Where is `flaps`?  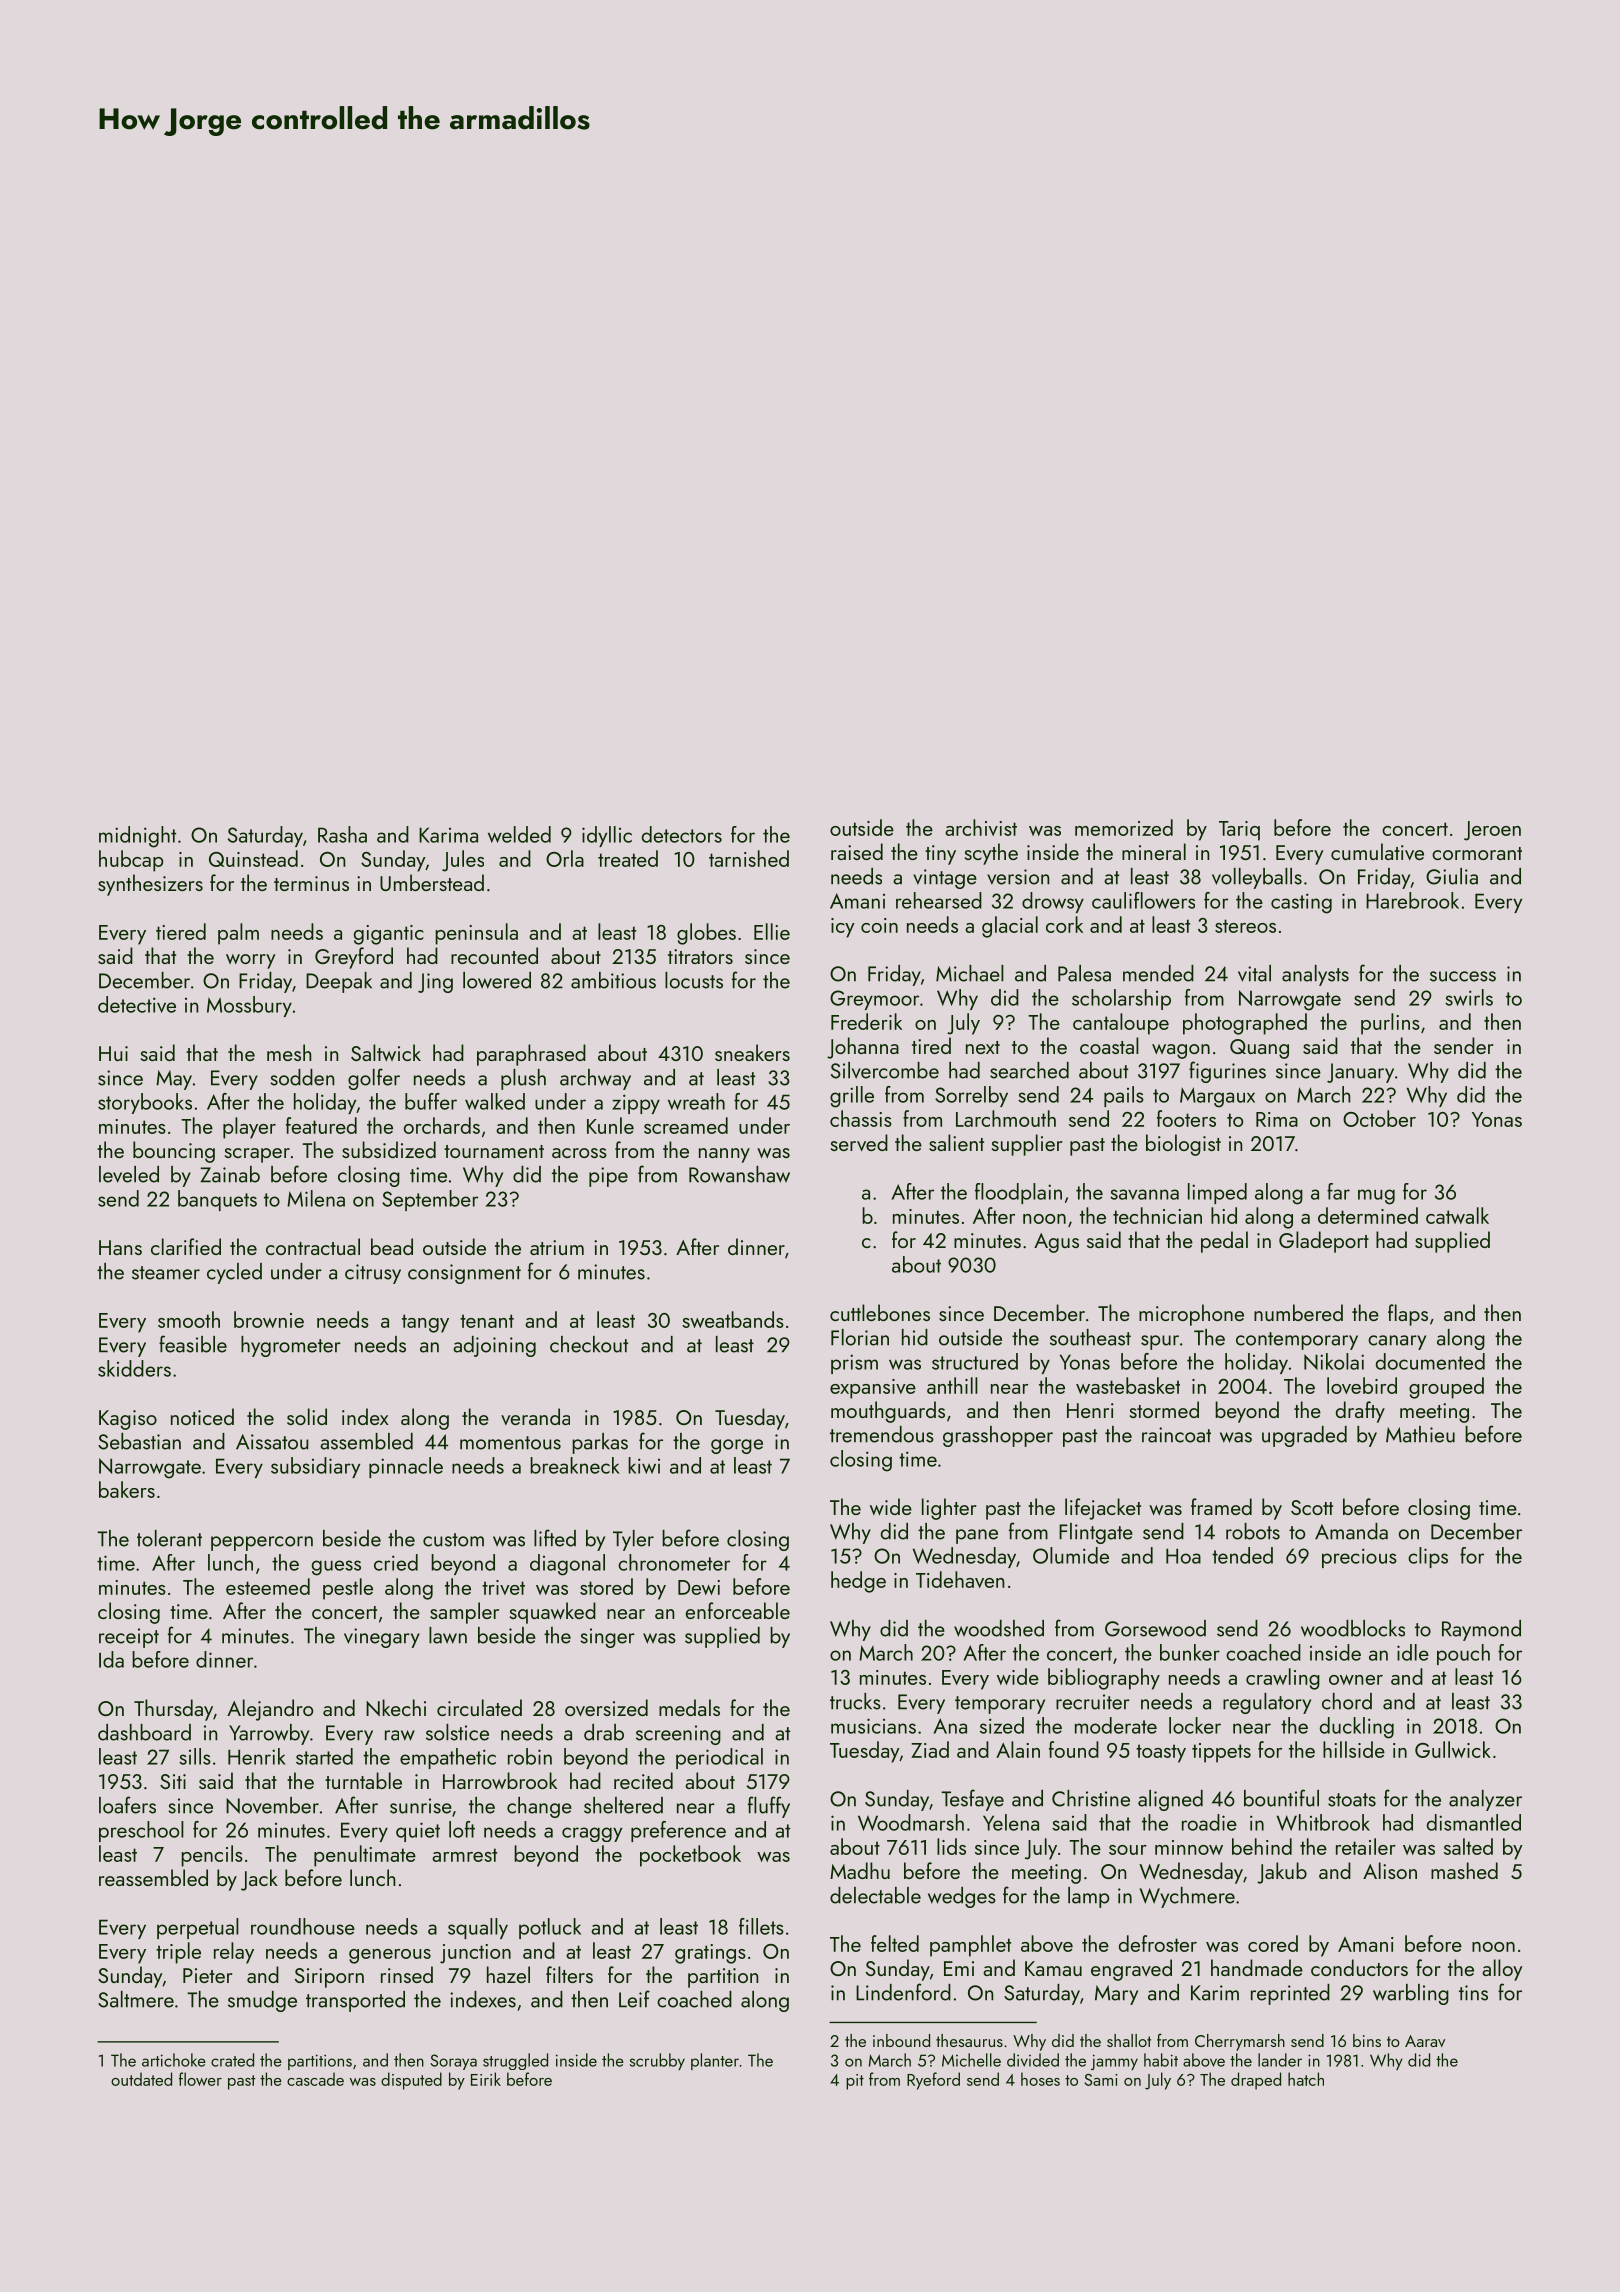
flaps is located at coordinates (1408, 1315).
